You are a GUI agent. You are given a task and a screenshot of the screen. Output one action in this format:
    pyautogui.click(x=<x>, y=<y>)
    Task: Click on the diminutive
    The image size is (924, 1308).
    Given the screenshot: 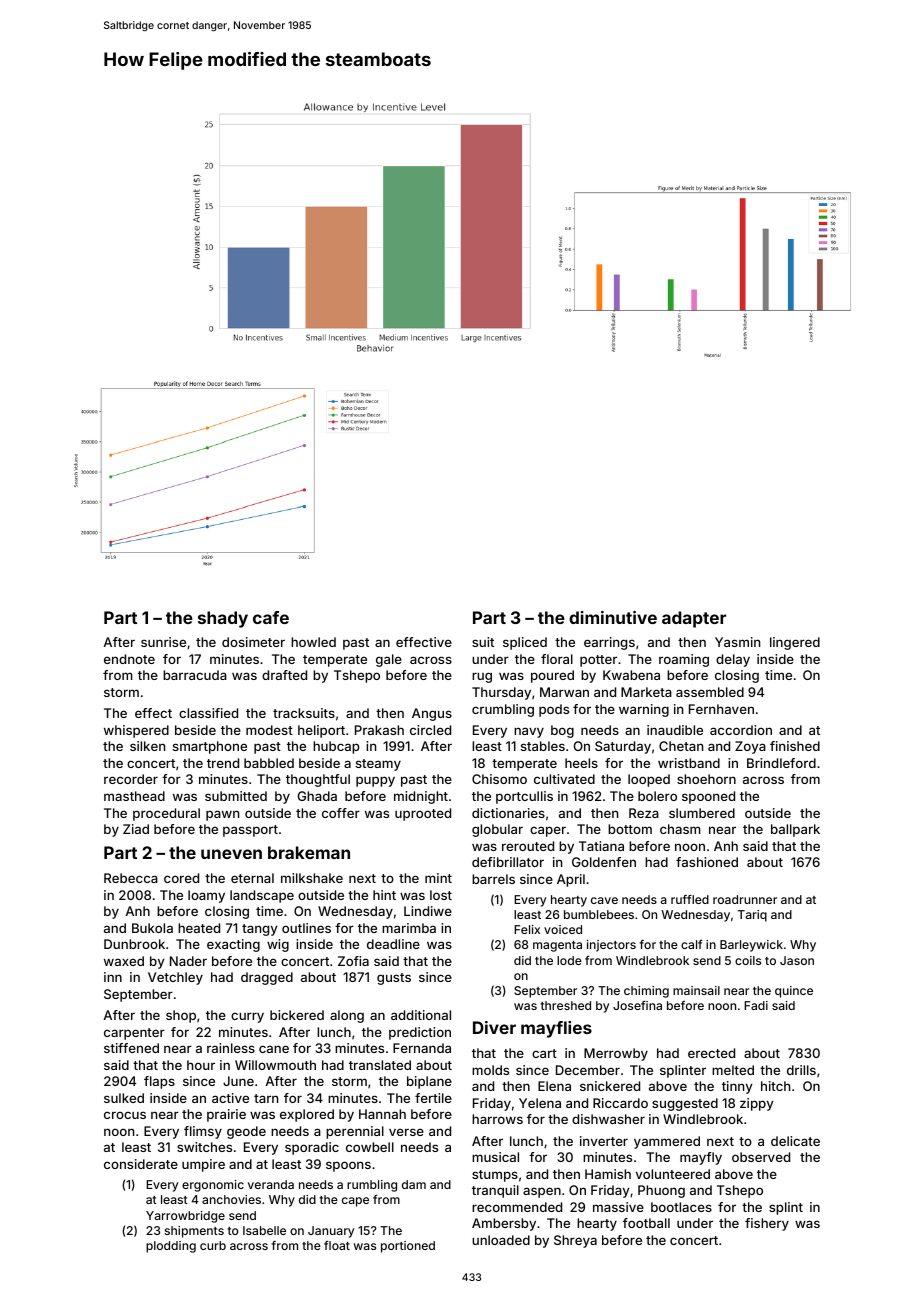 What is the action you would take?
    pyautogui.click(x=613, y=617)
